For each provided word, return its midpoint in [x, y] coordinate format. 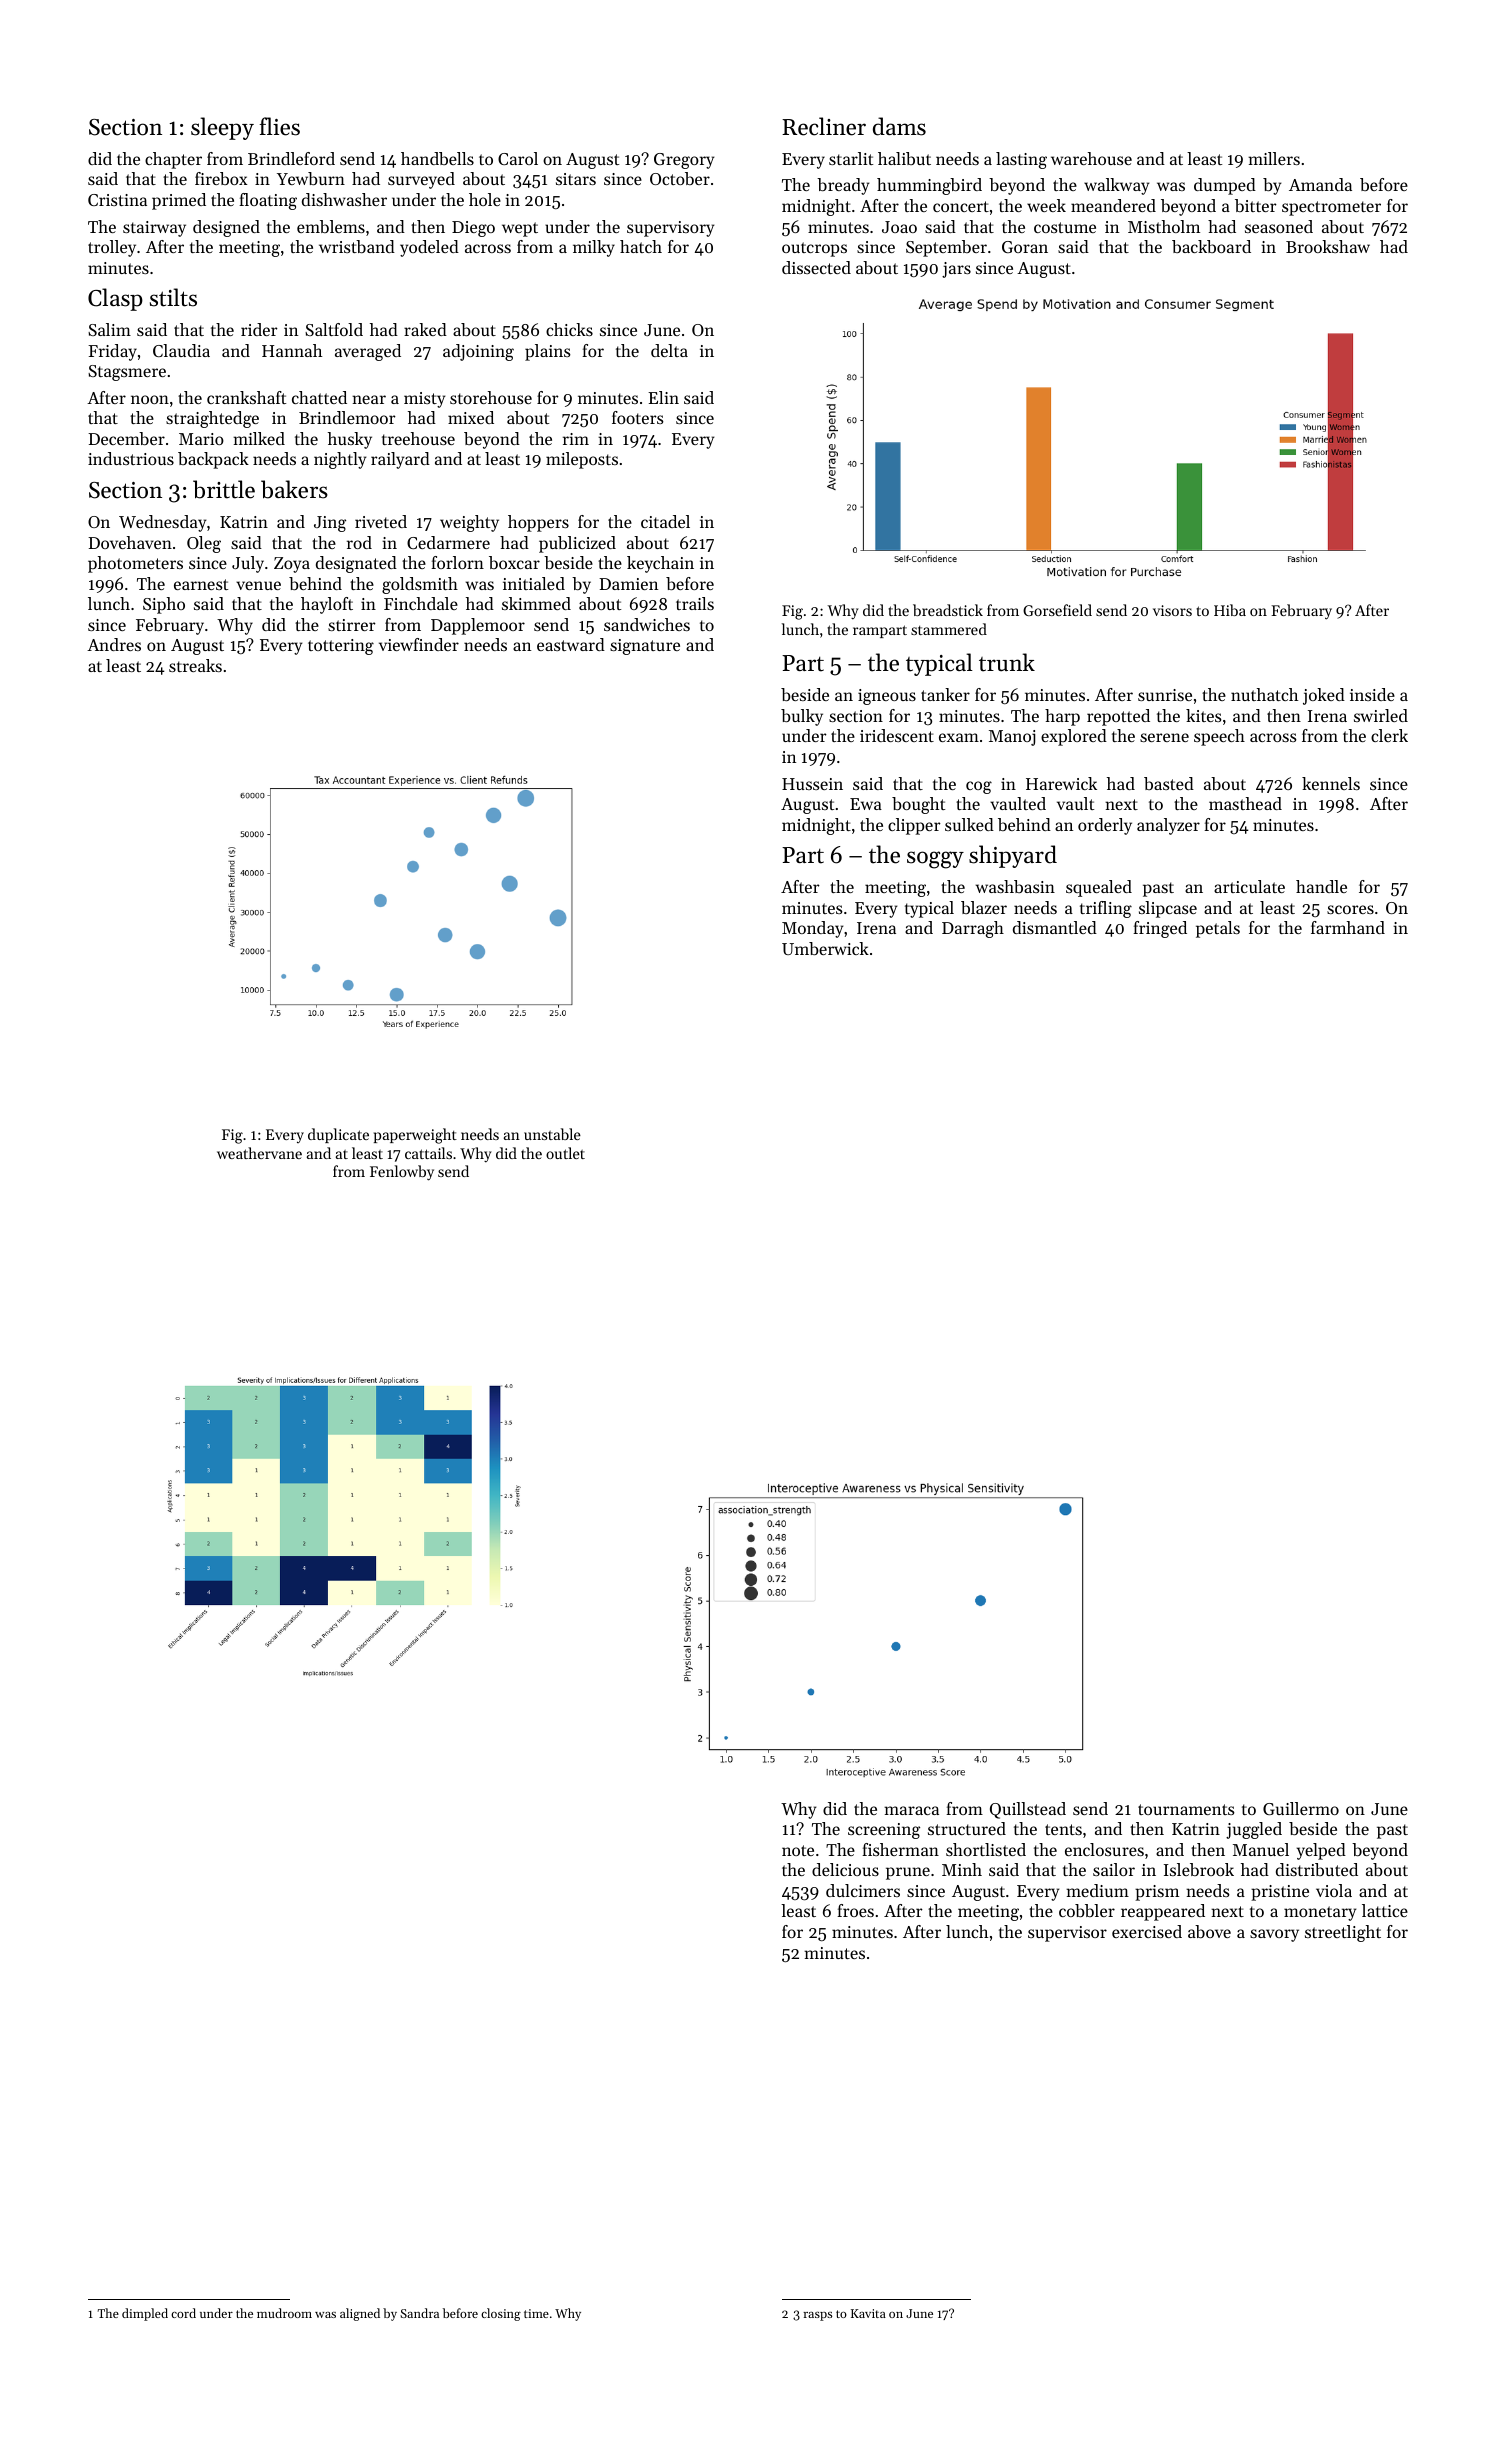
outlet [565, 1153]
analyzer [1168, 826]
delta [669, 350]
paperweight [415, 1136]
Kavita [868, 2313]
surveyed [421, 180]
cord [183, 2313]
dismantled [1055, 927]
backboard [1211, 246]
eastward [571, 644]
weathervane [259, 1153]
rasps [817, 2316]
